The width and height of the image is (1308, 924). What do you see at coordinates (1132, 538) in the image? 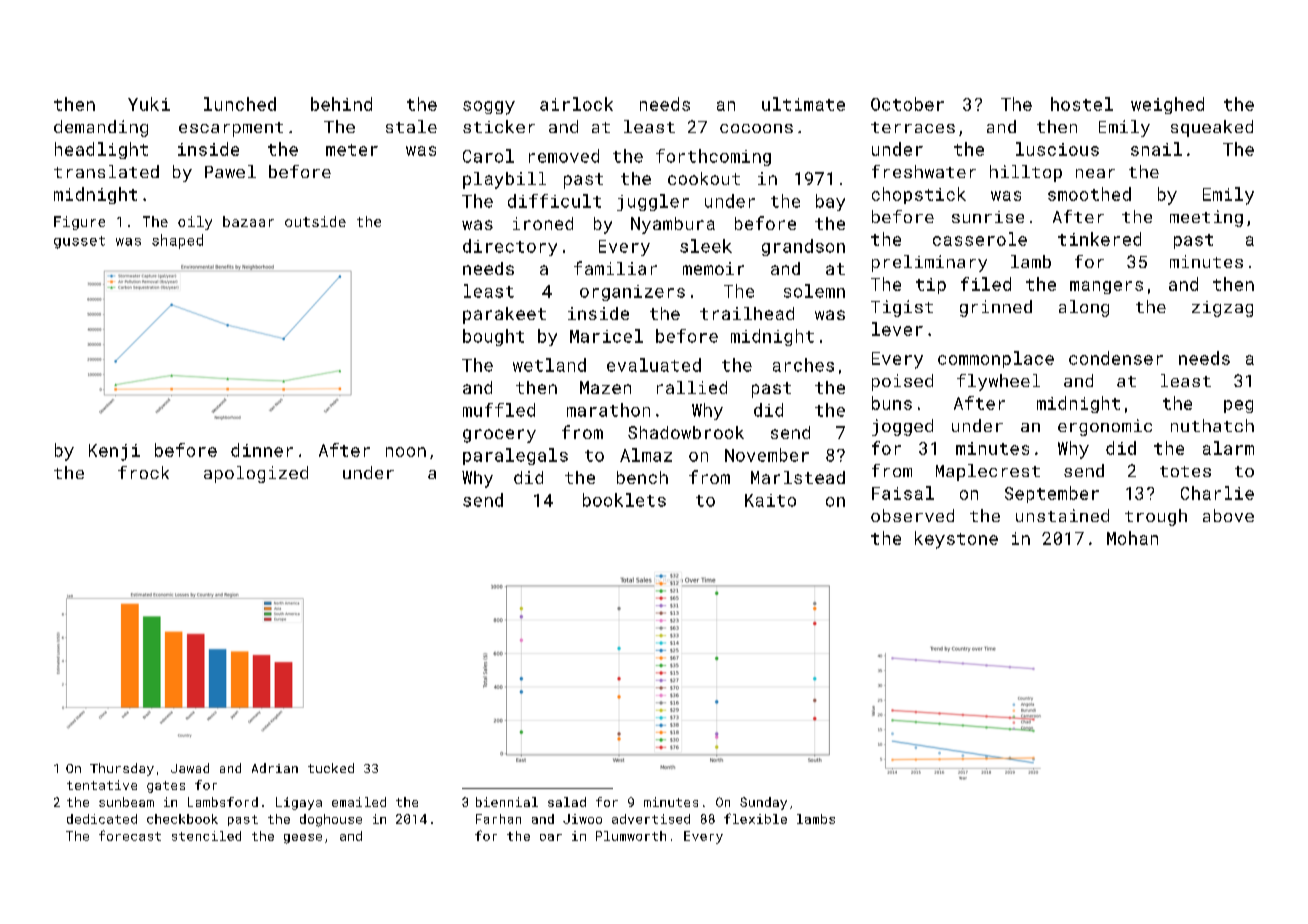
I see `Mohan` at bounding box center [1132, 538].
